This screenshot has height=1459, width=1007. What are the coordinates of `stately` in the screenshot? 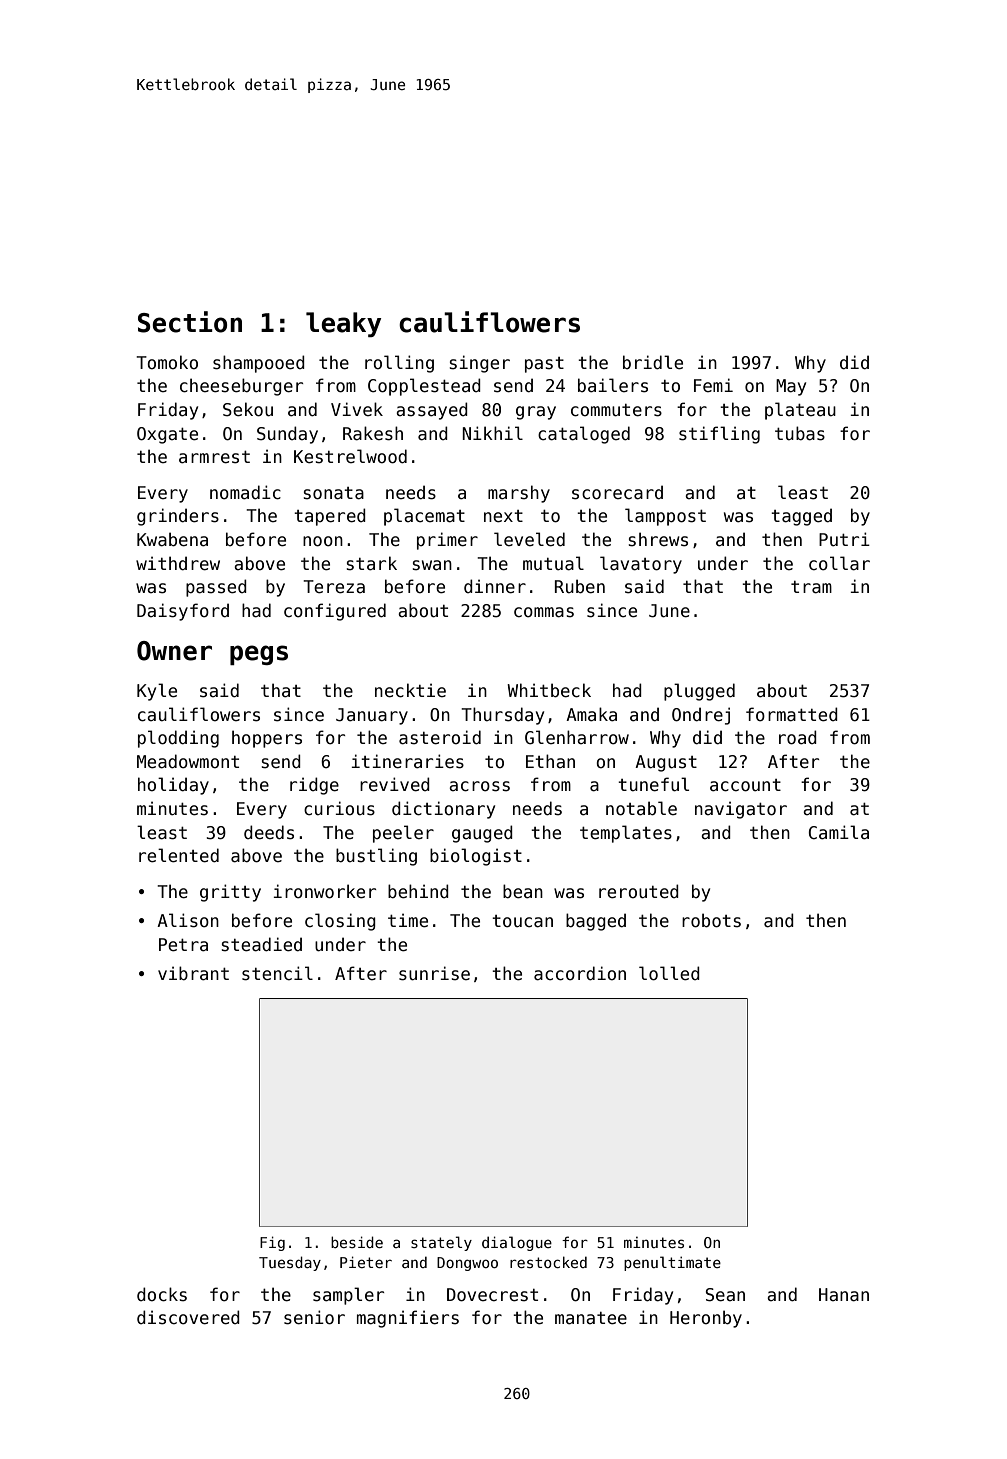 It's located at (441, 1243).
